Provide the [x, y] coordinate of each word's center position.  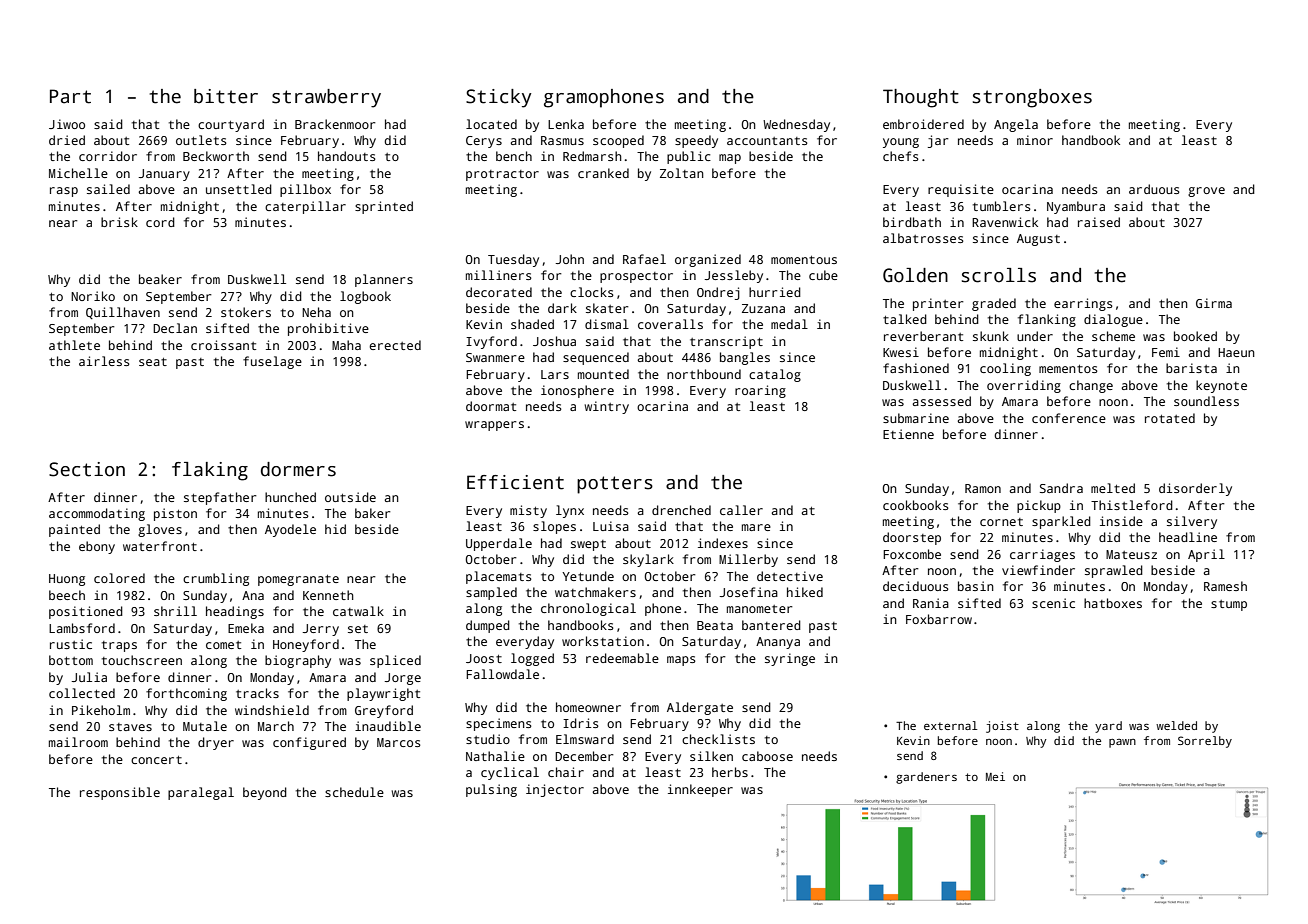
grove [1206, 192]
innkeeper [700, 790]
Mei [995, 776]
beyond [265, 793]
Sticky [498, 98]
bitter [226, 96]
